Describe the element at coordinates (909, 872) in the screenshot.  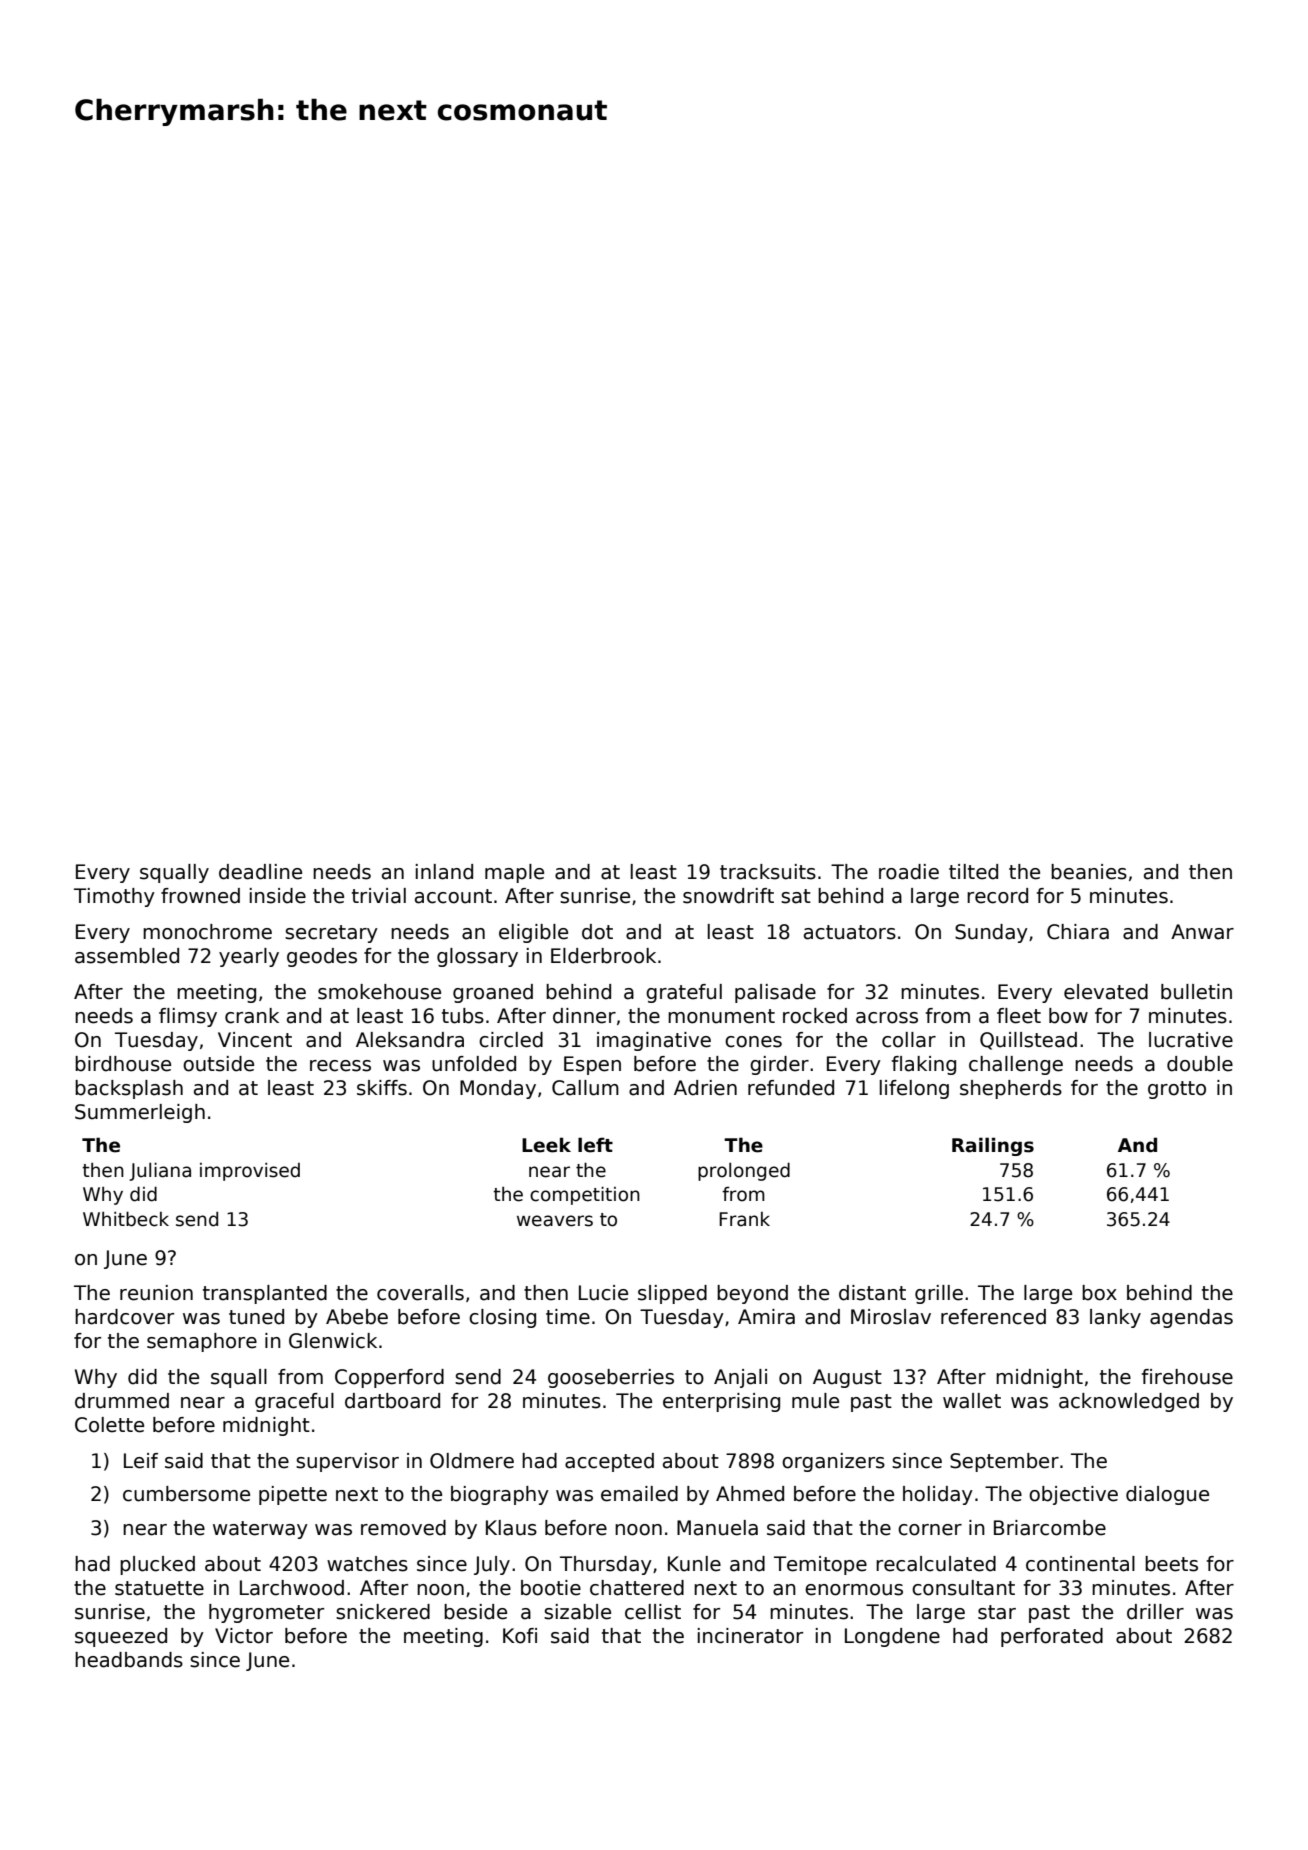
I see `roadie` at that location.
